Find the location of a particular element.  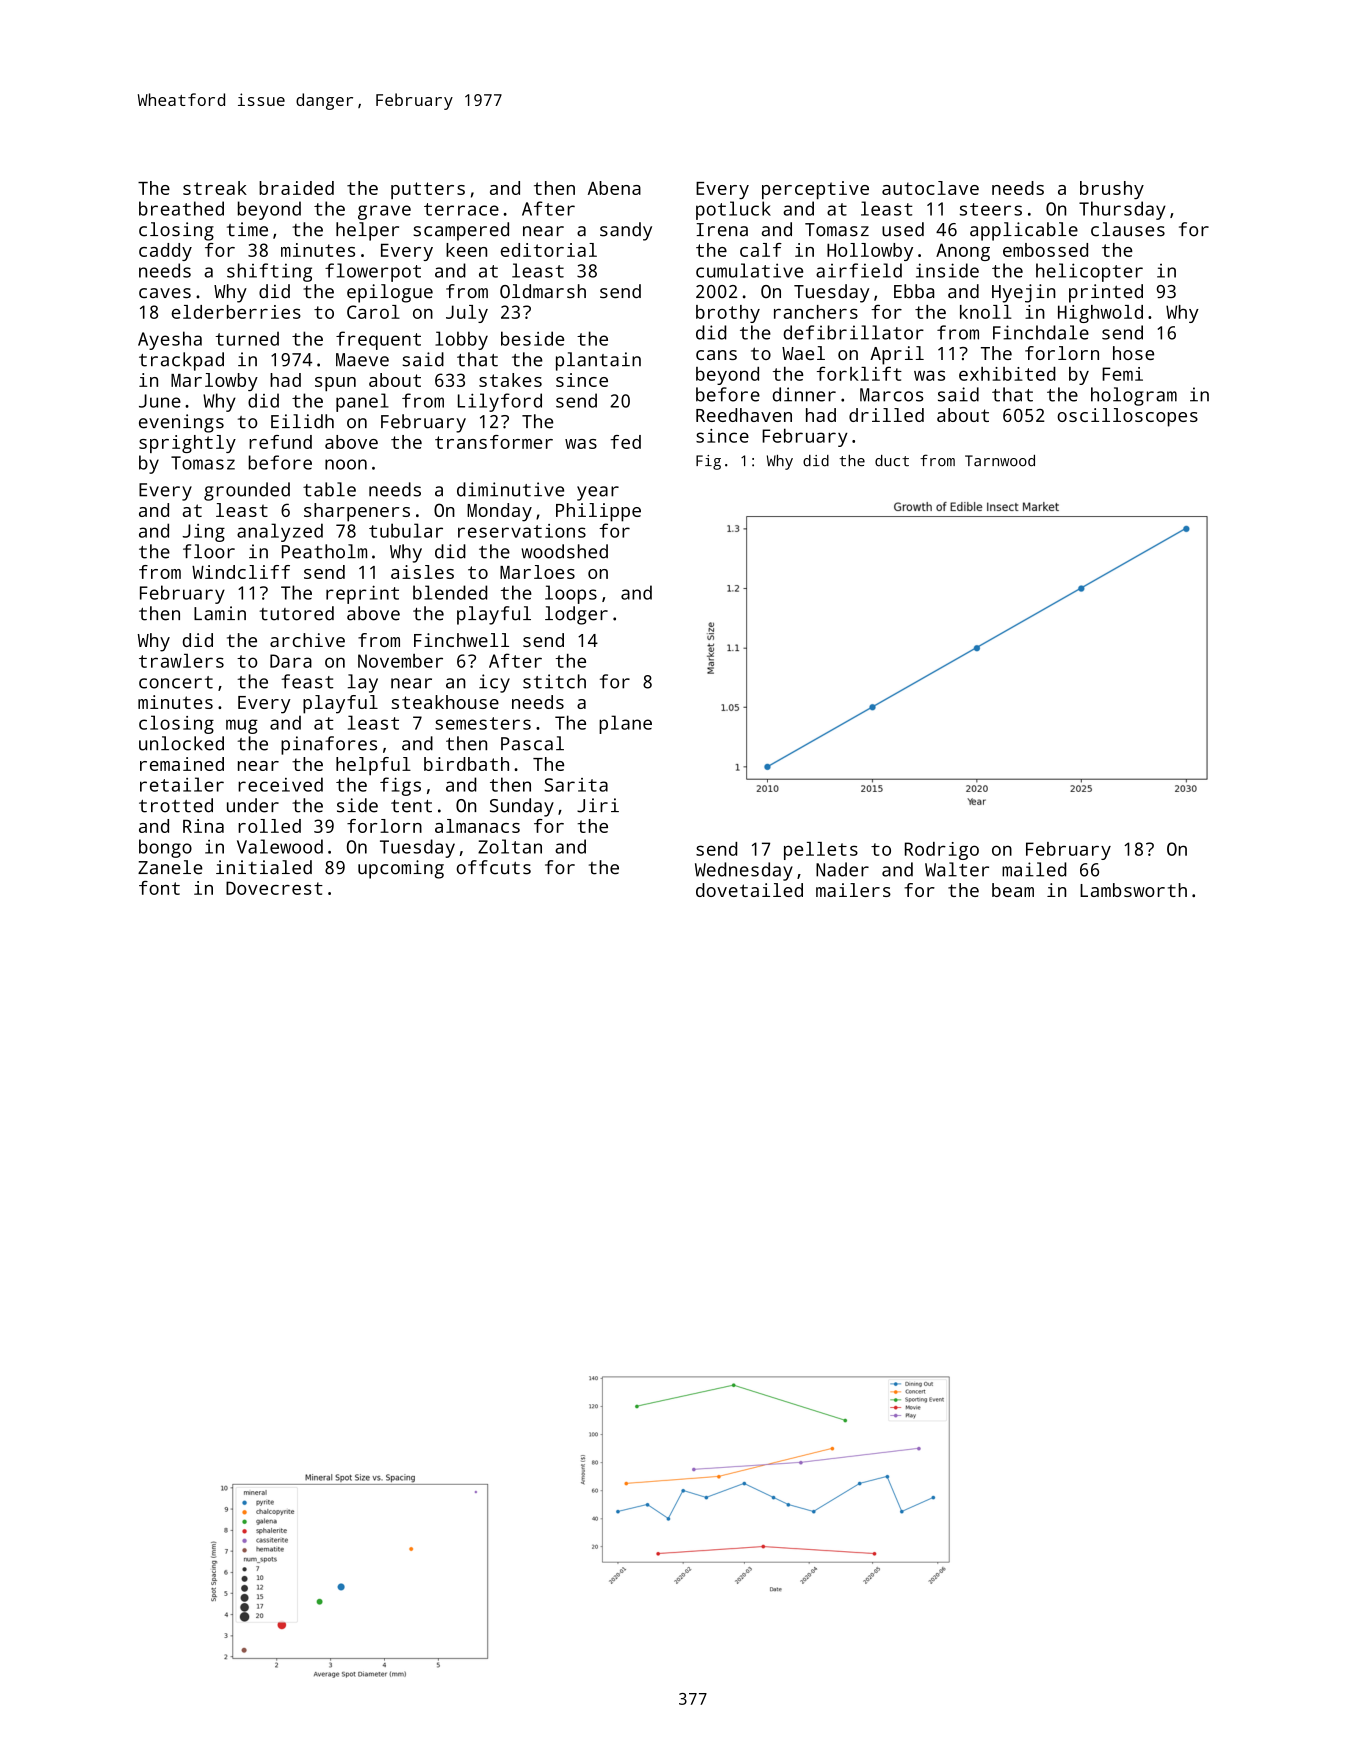

Dovecrest is located at coordinates (274, 888).
